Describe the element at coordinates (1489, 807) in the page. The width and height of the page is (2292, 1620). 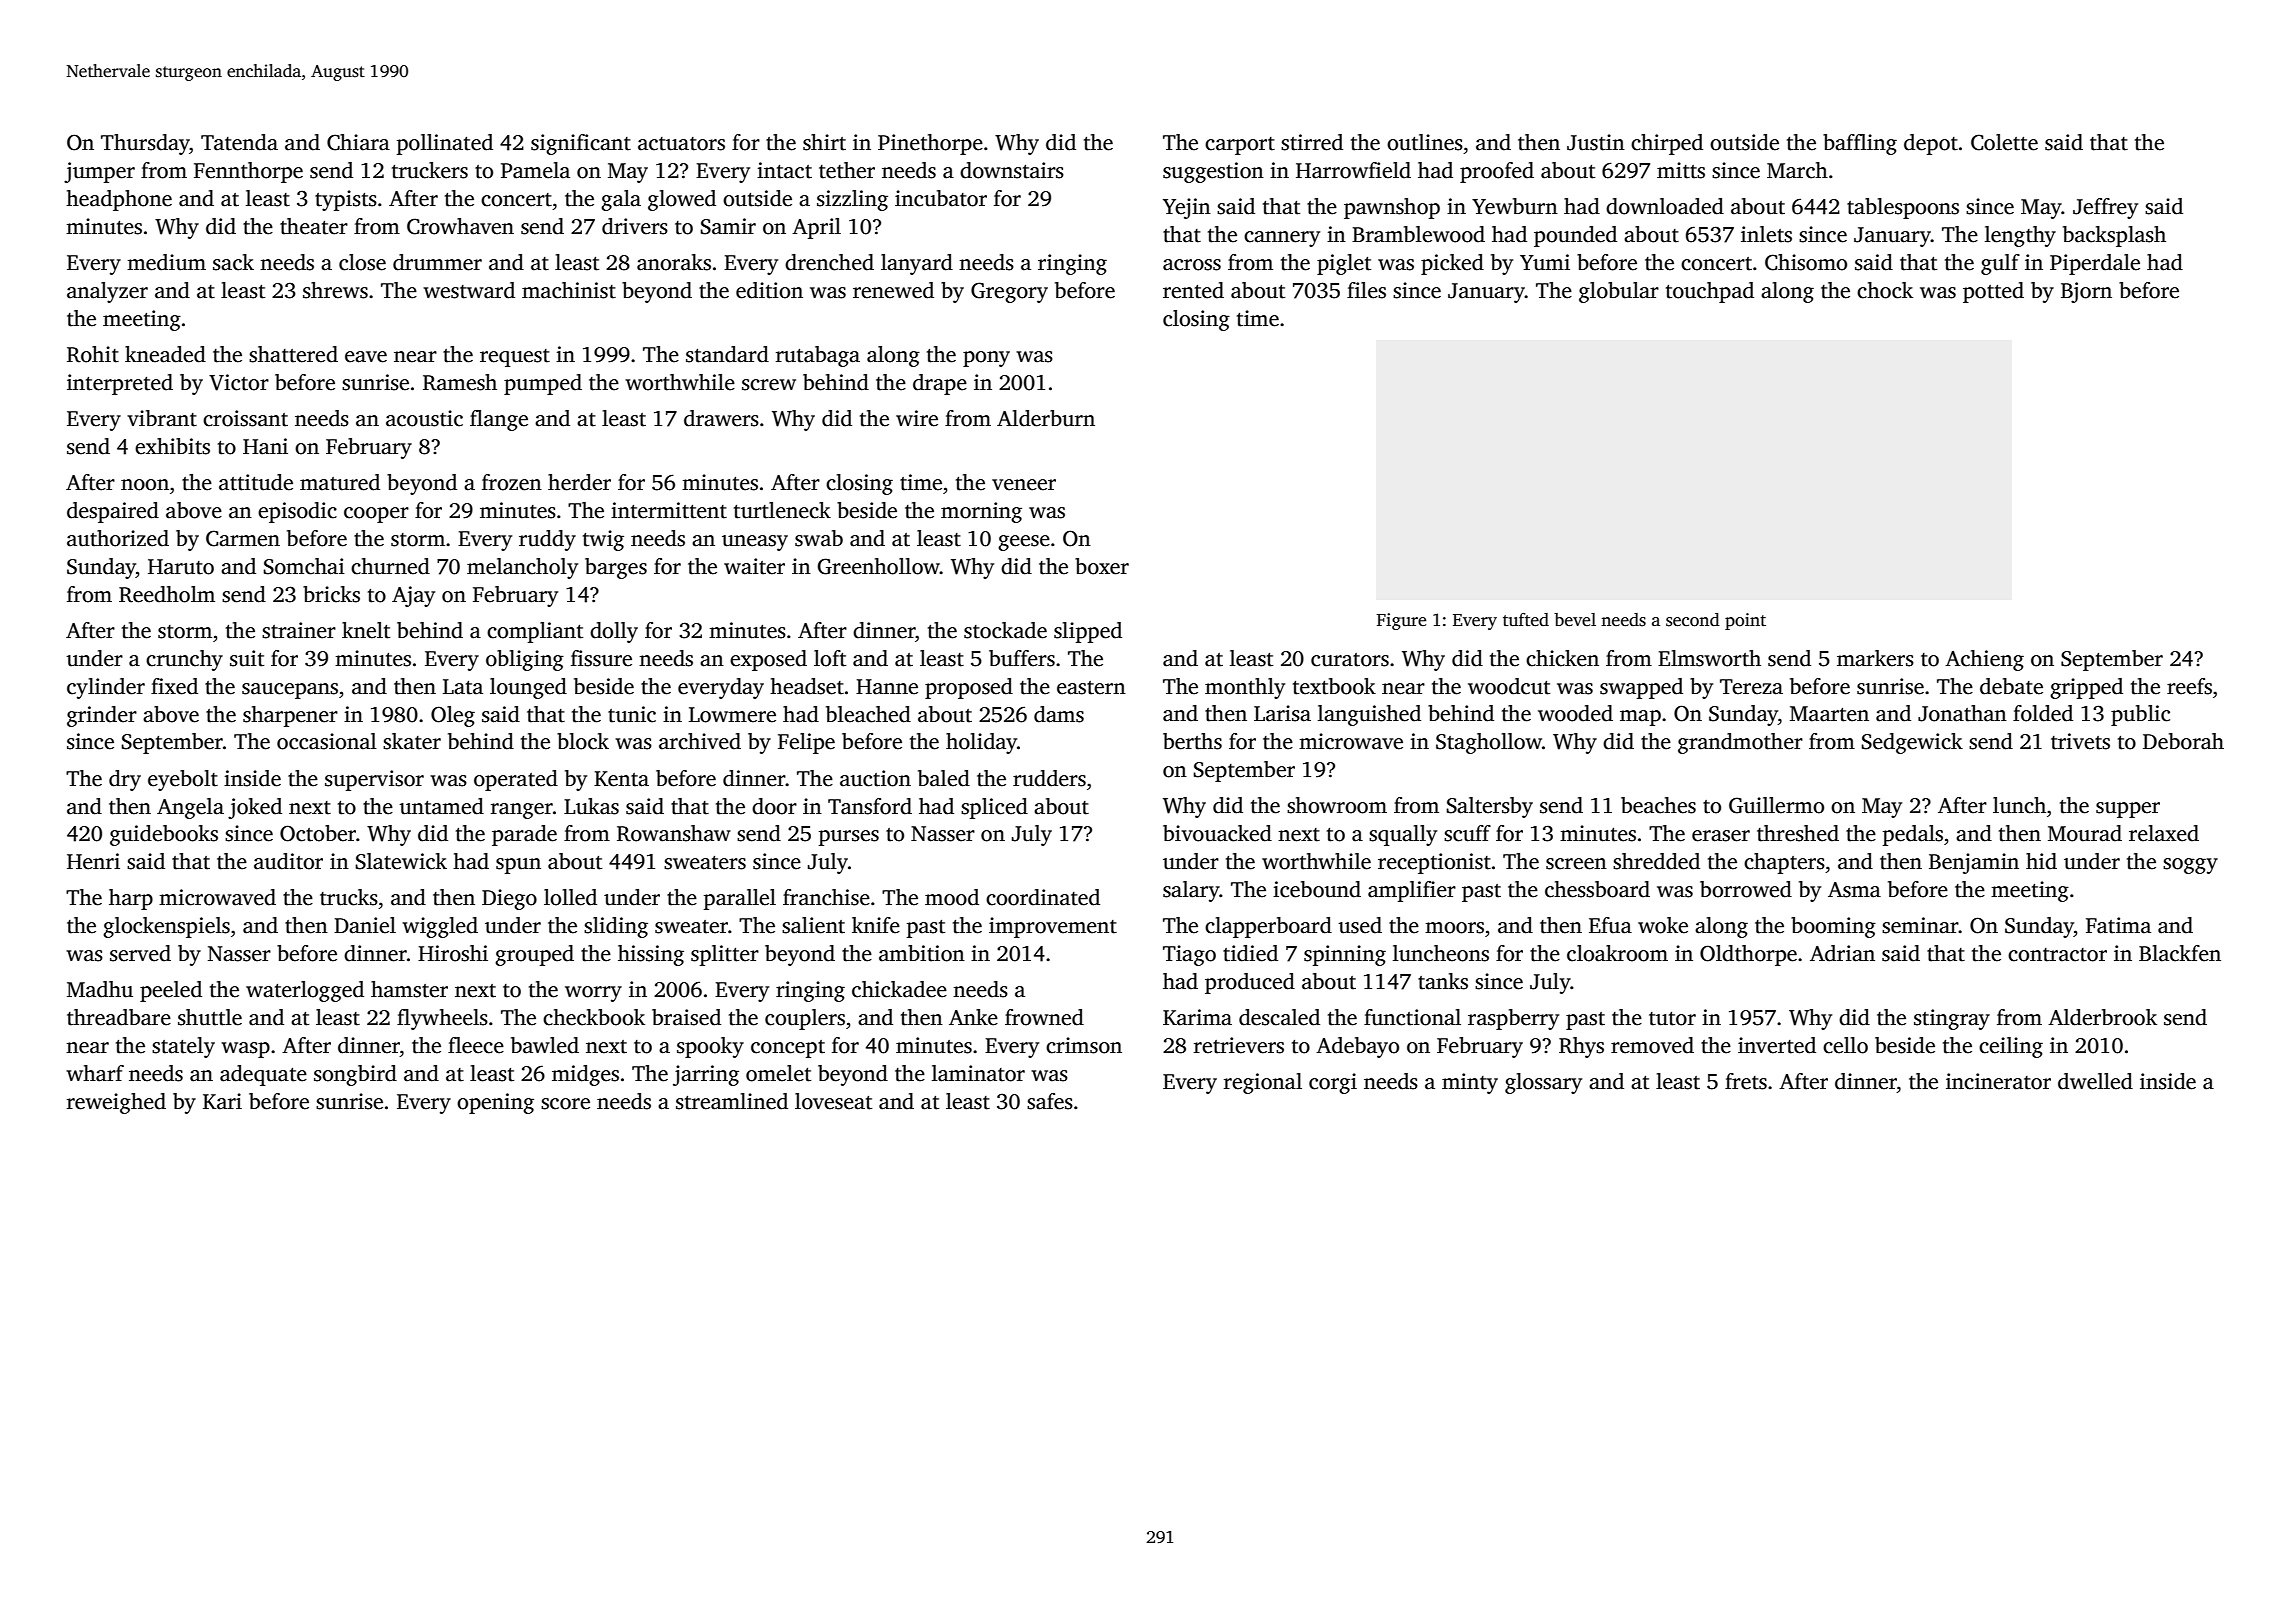
I see `Saltersby` at that location.
